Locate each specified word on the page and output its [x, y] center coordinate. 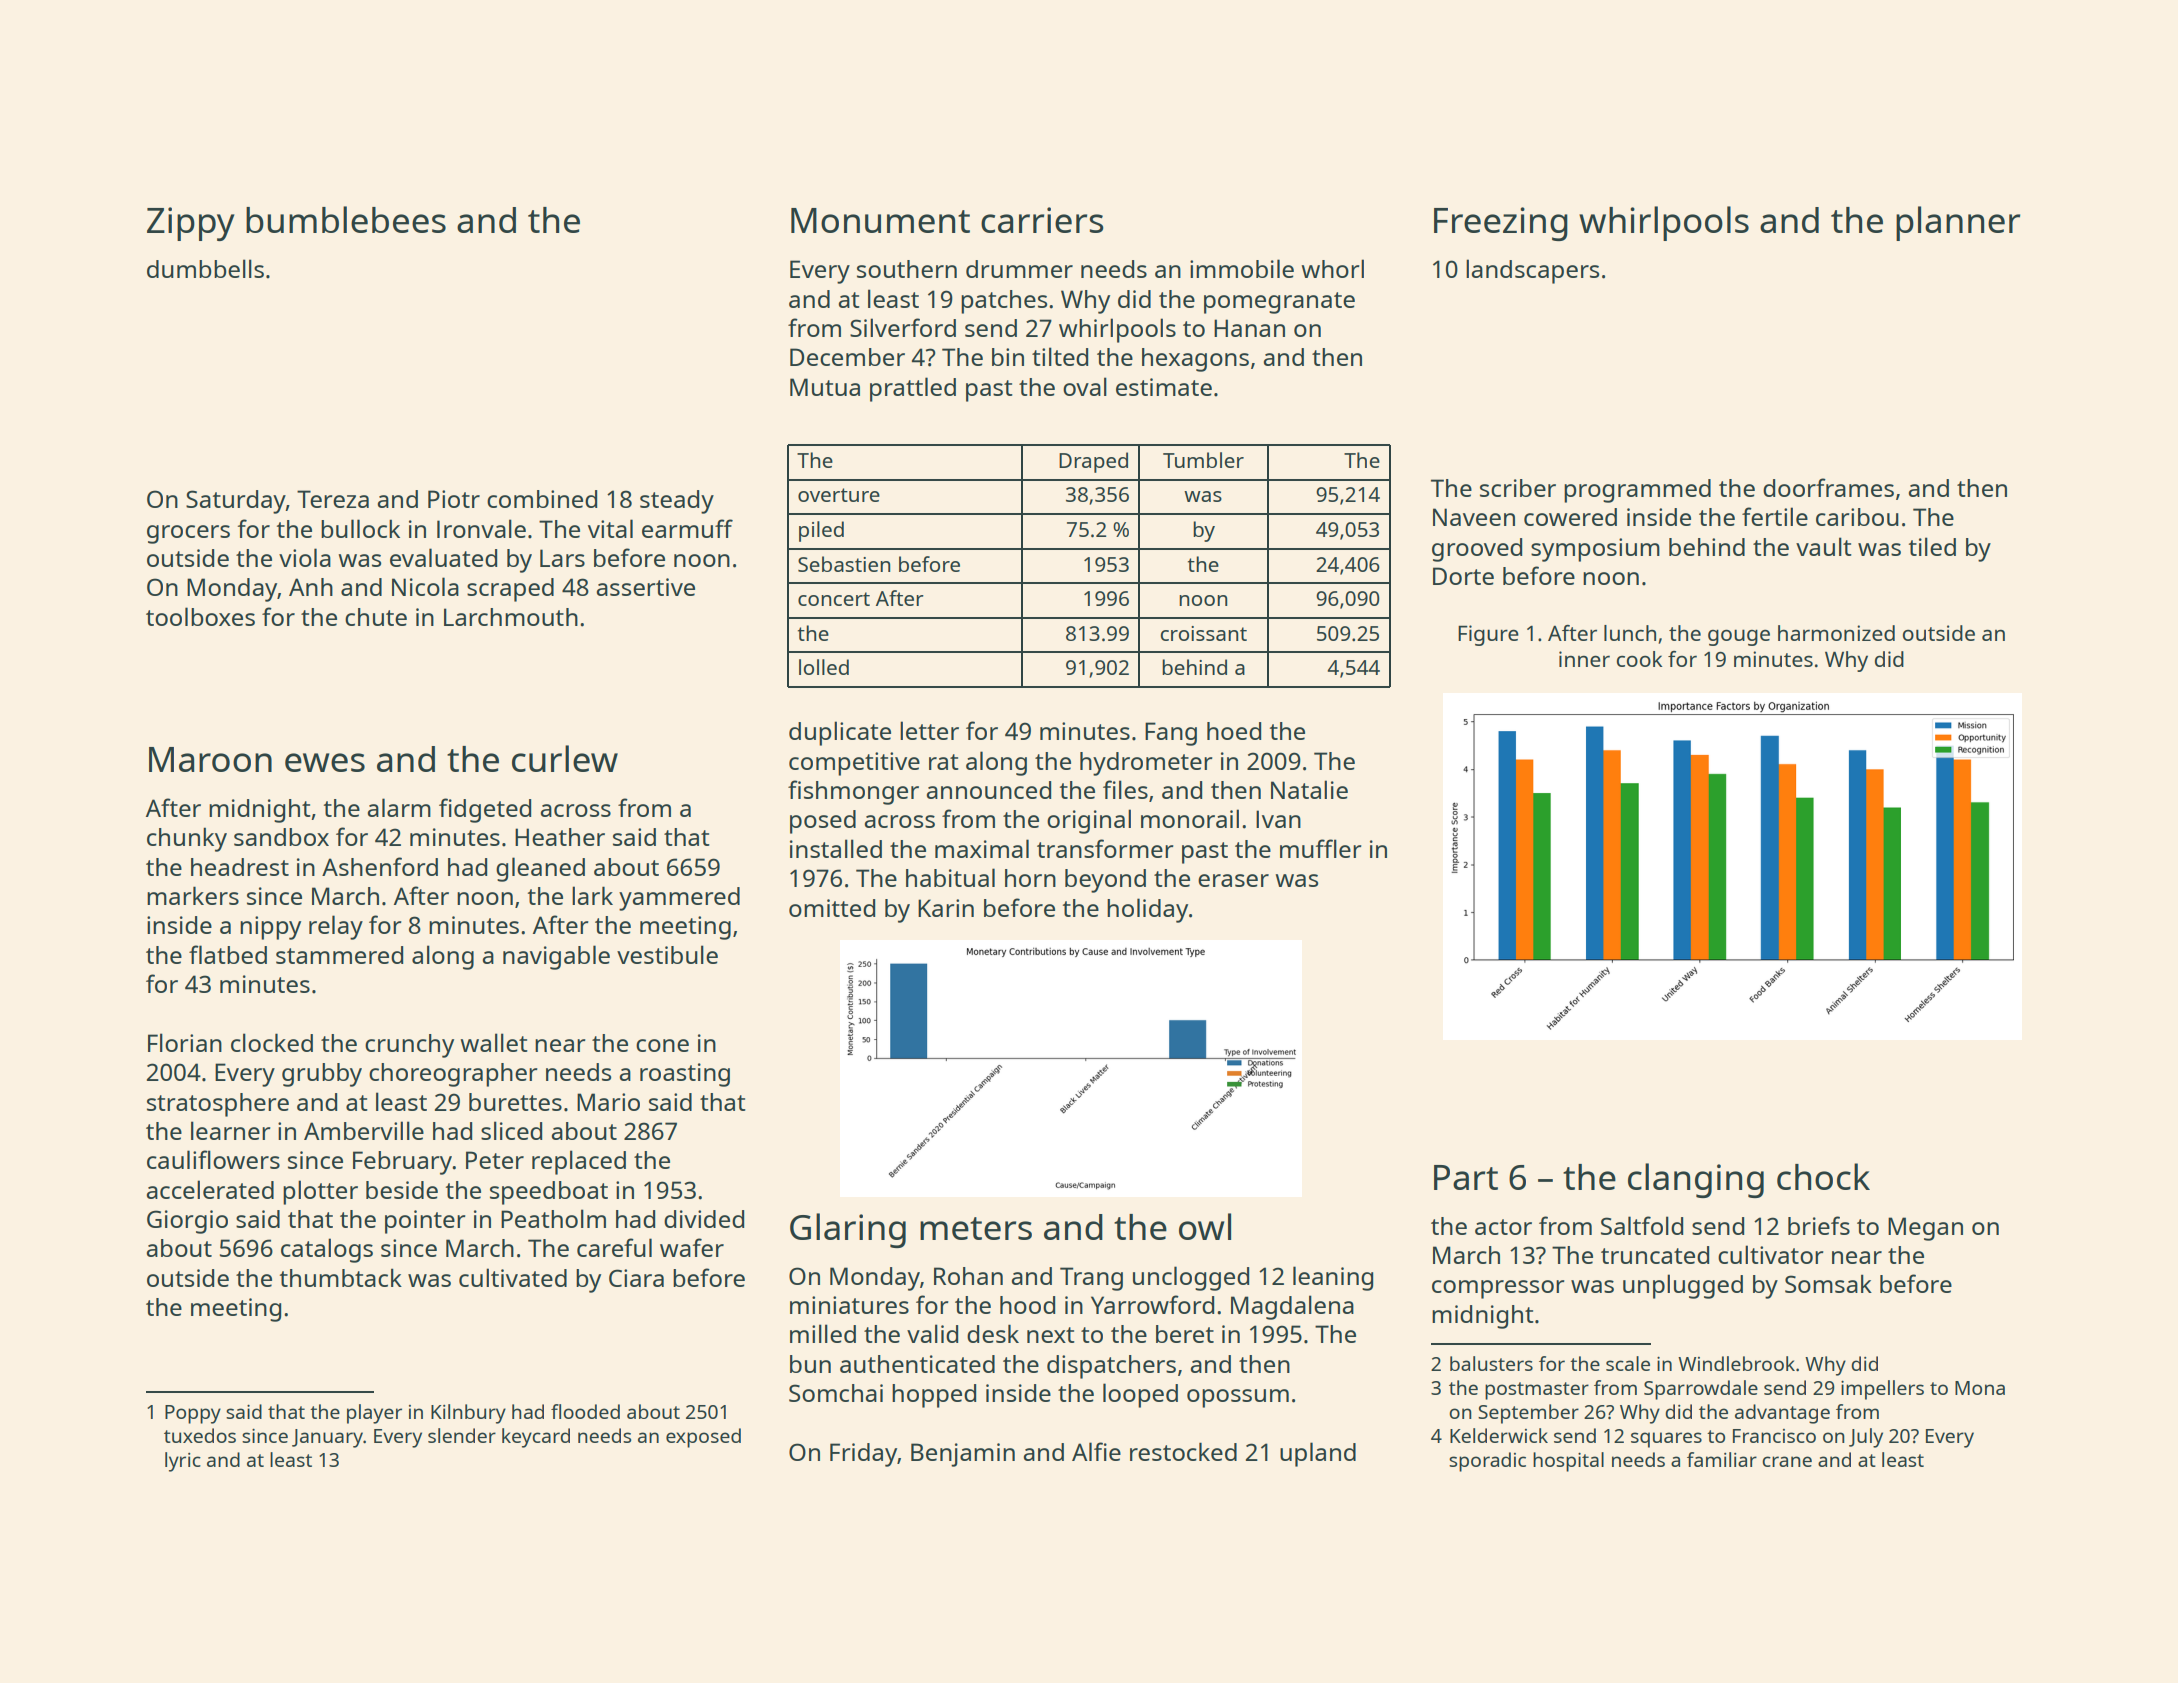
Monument [880, 220]
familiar [1722, 1459]
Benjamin [963, 1455]
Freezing [1501, 224]
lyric [183, 1462]
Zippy [191, 224]
